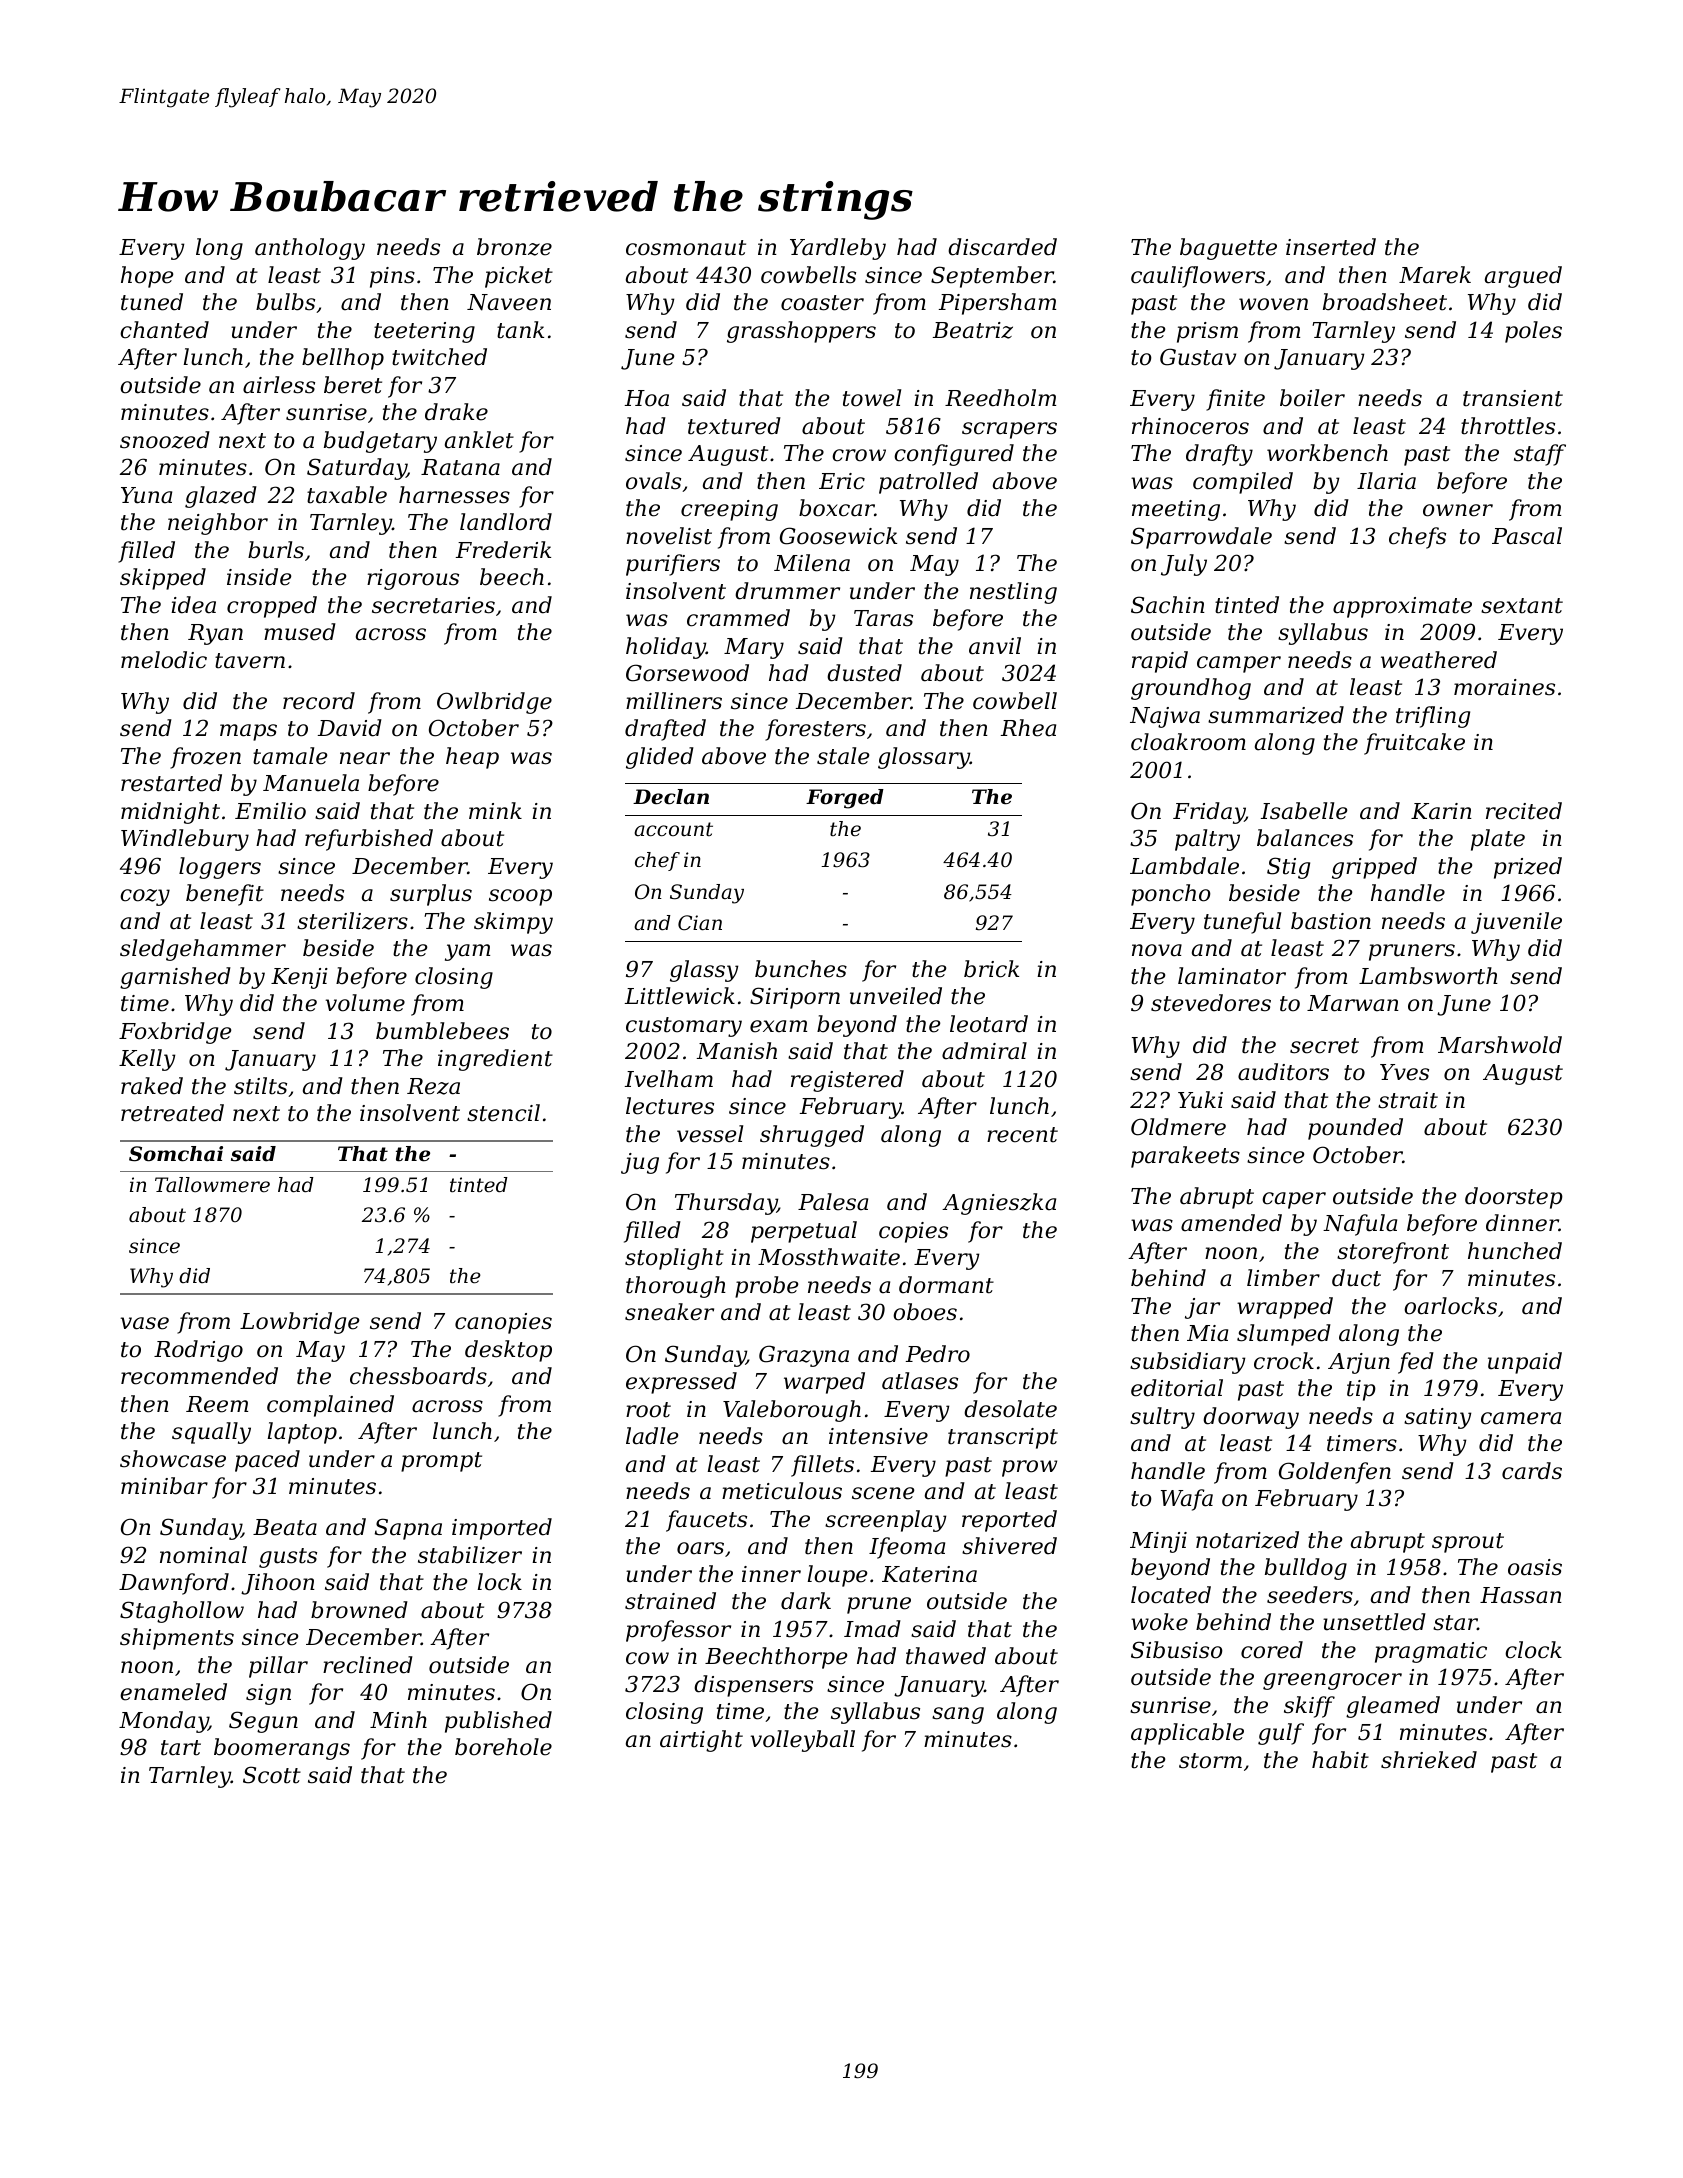  I want to click on patrolled, so click(928, 483).
